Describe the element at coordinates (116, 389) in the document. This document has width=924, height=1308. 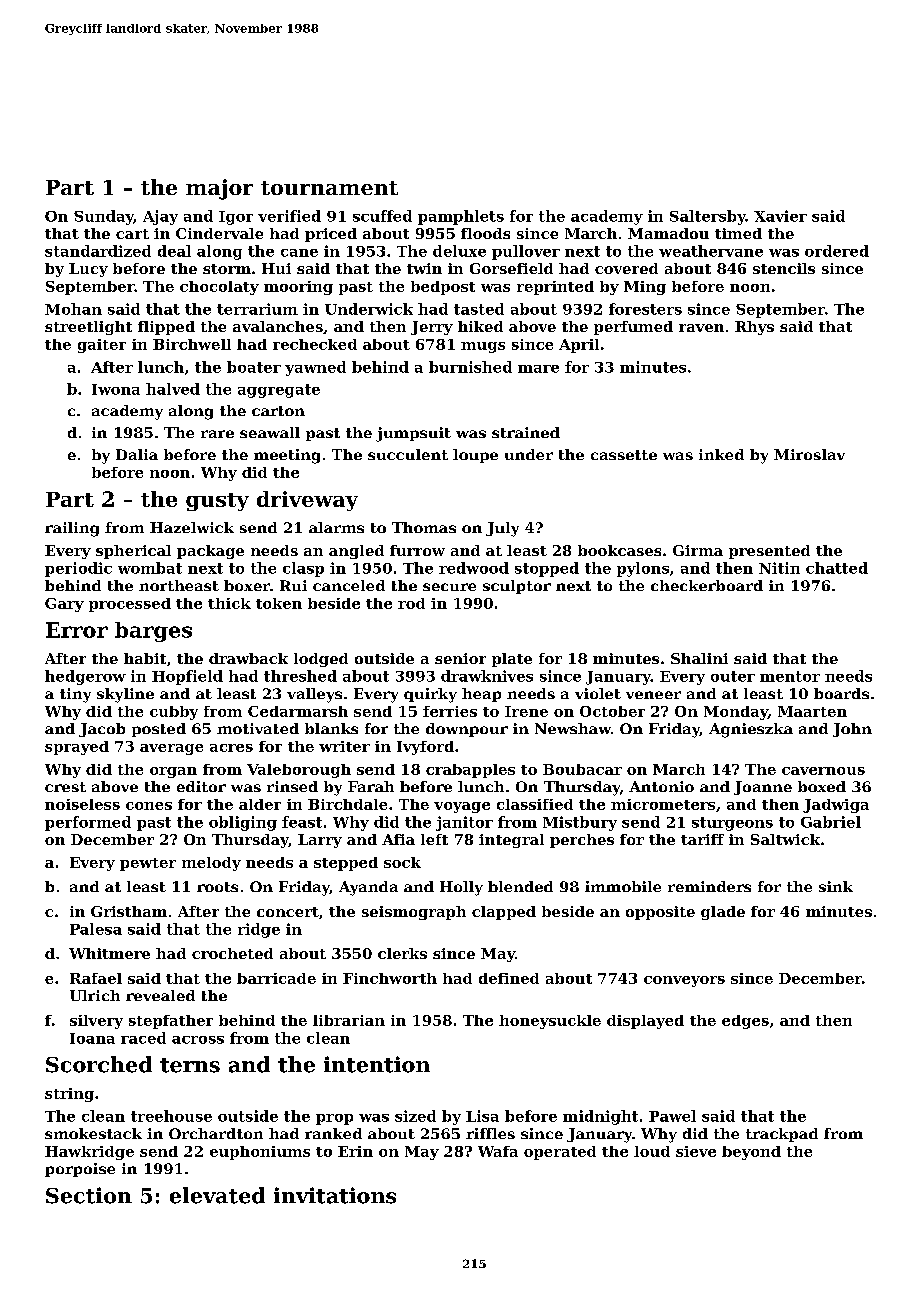
I see `Iwona` at that location.
